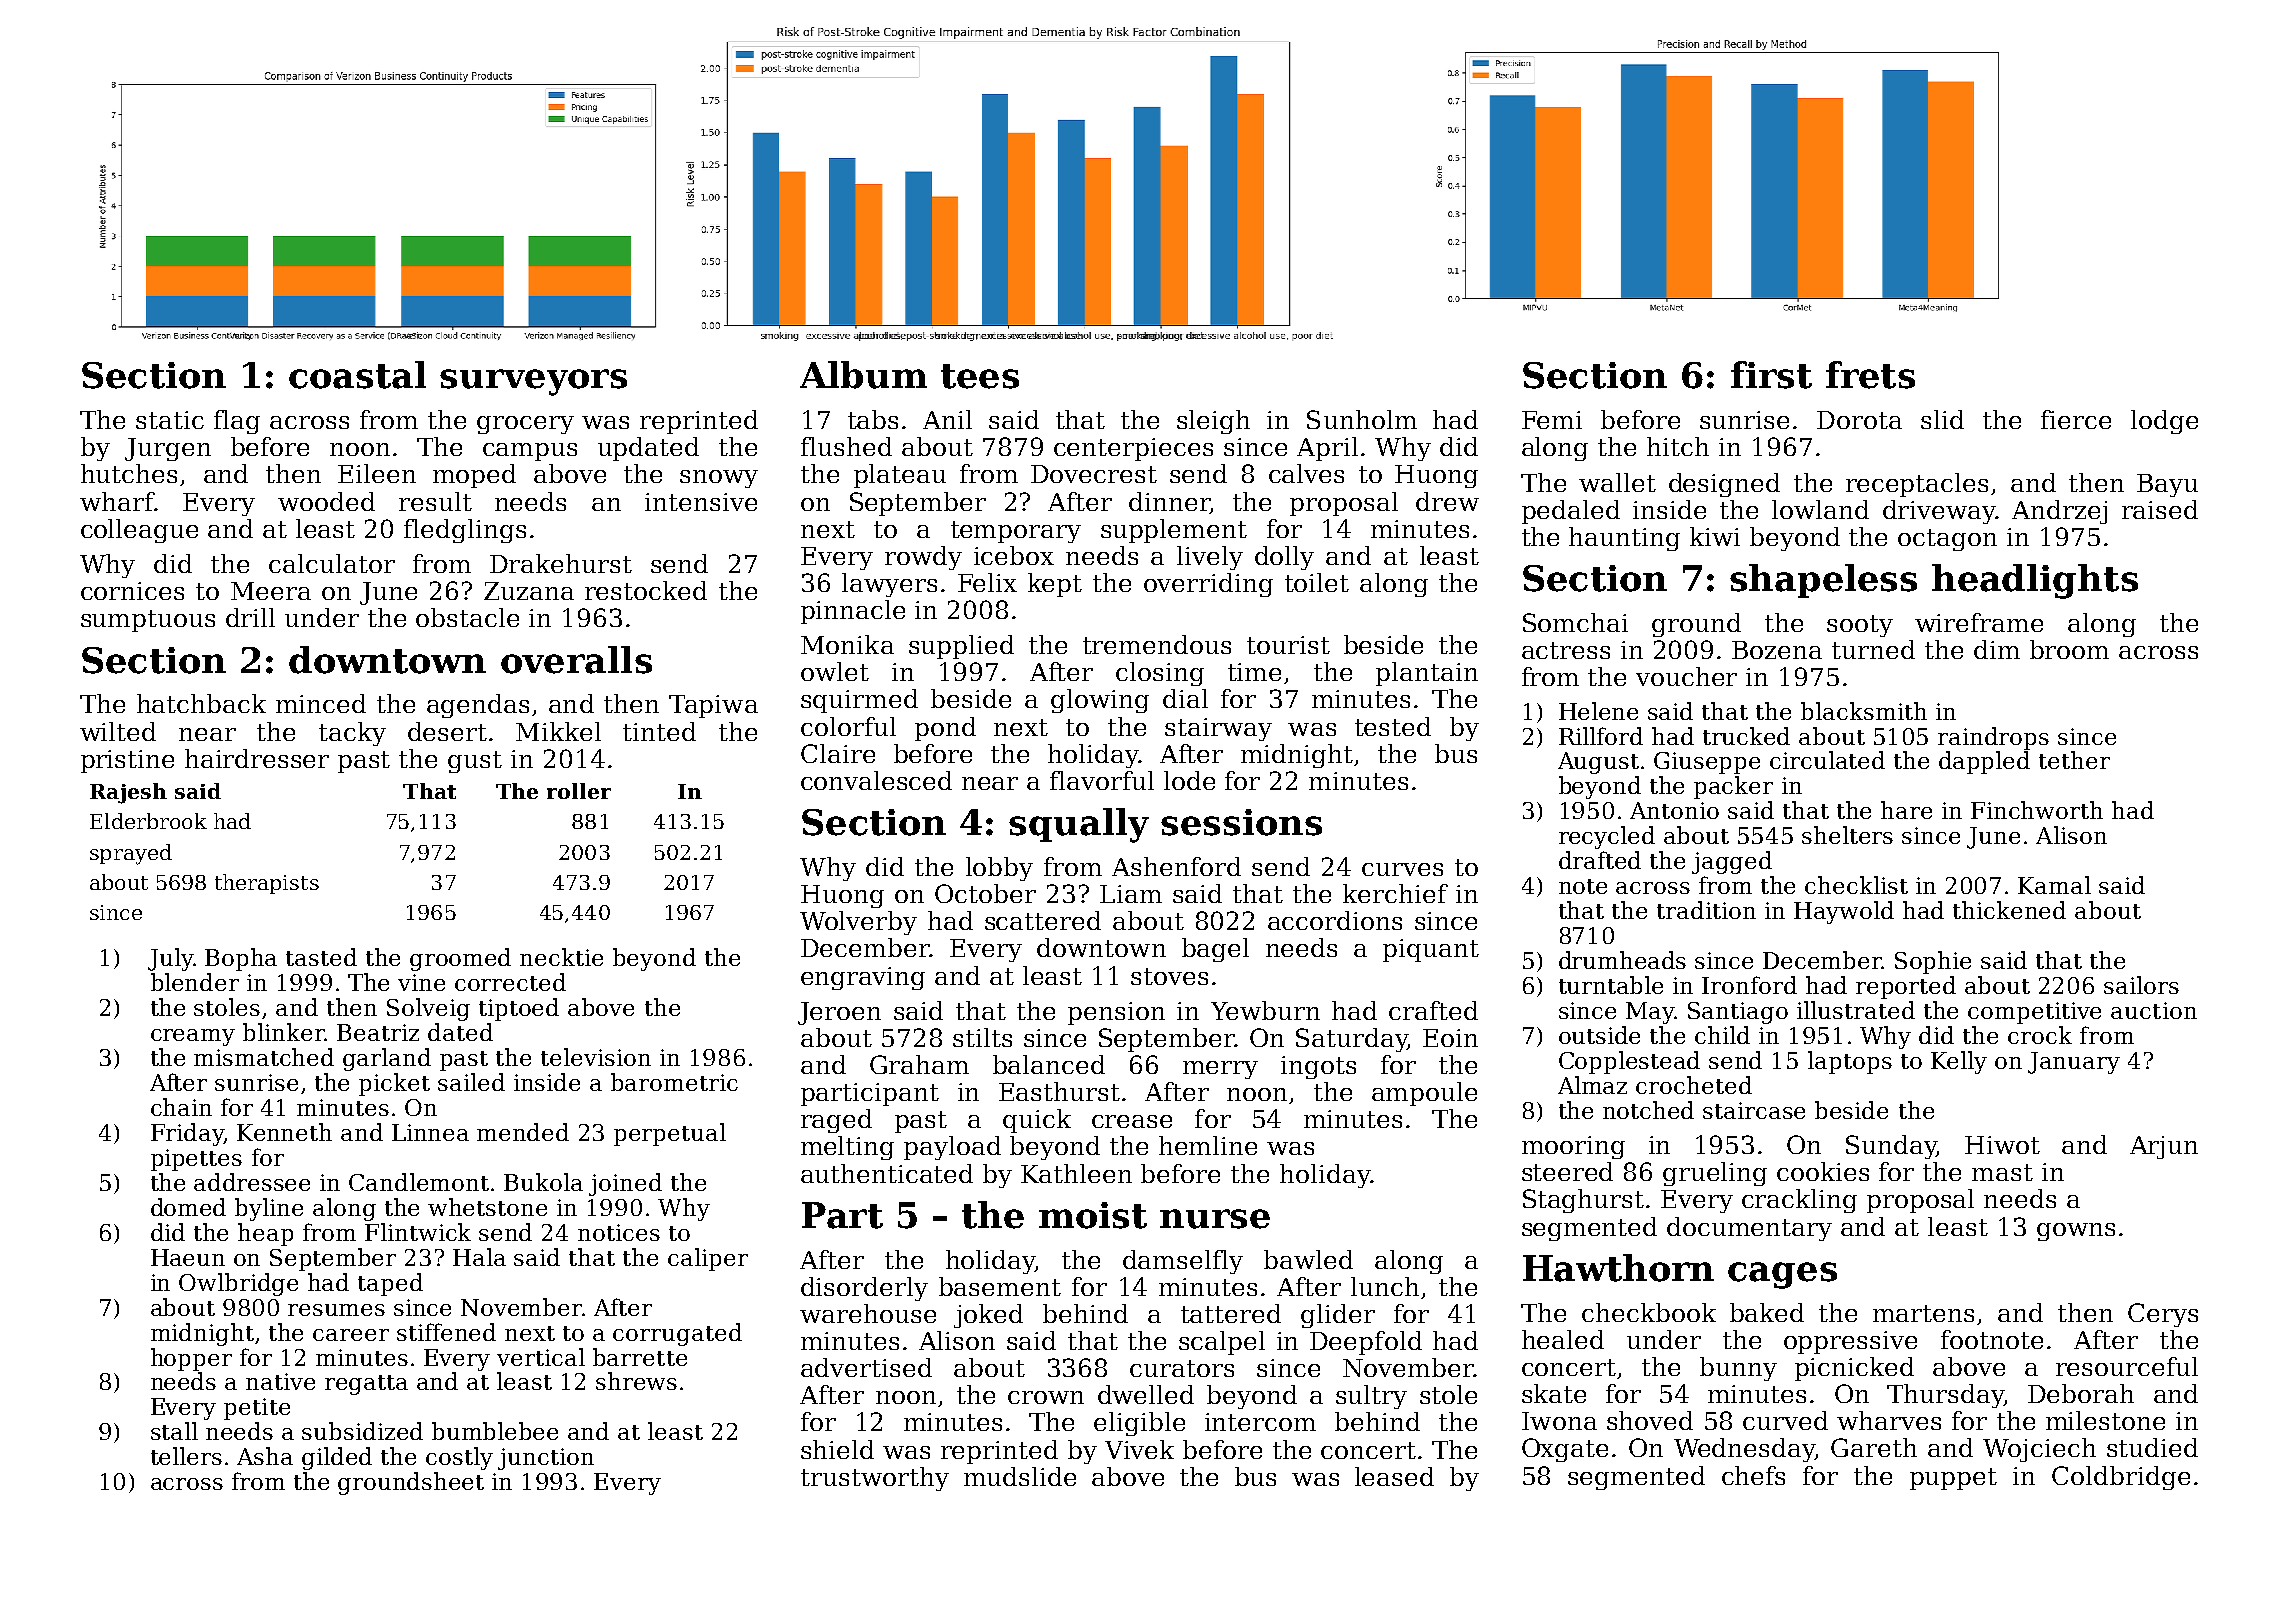 This document has height=1611, width=2279. What do you see at coordinates (1917, 485) in the document?
I see `receptacles` at bounding box center [1917, 485].
